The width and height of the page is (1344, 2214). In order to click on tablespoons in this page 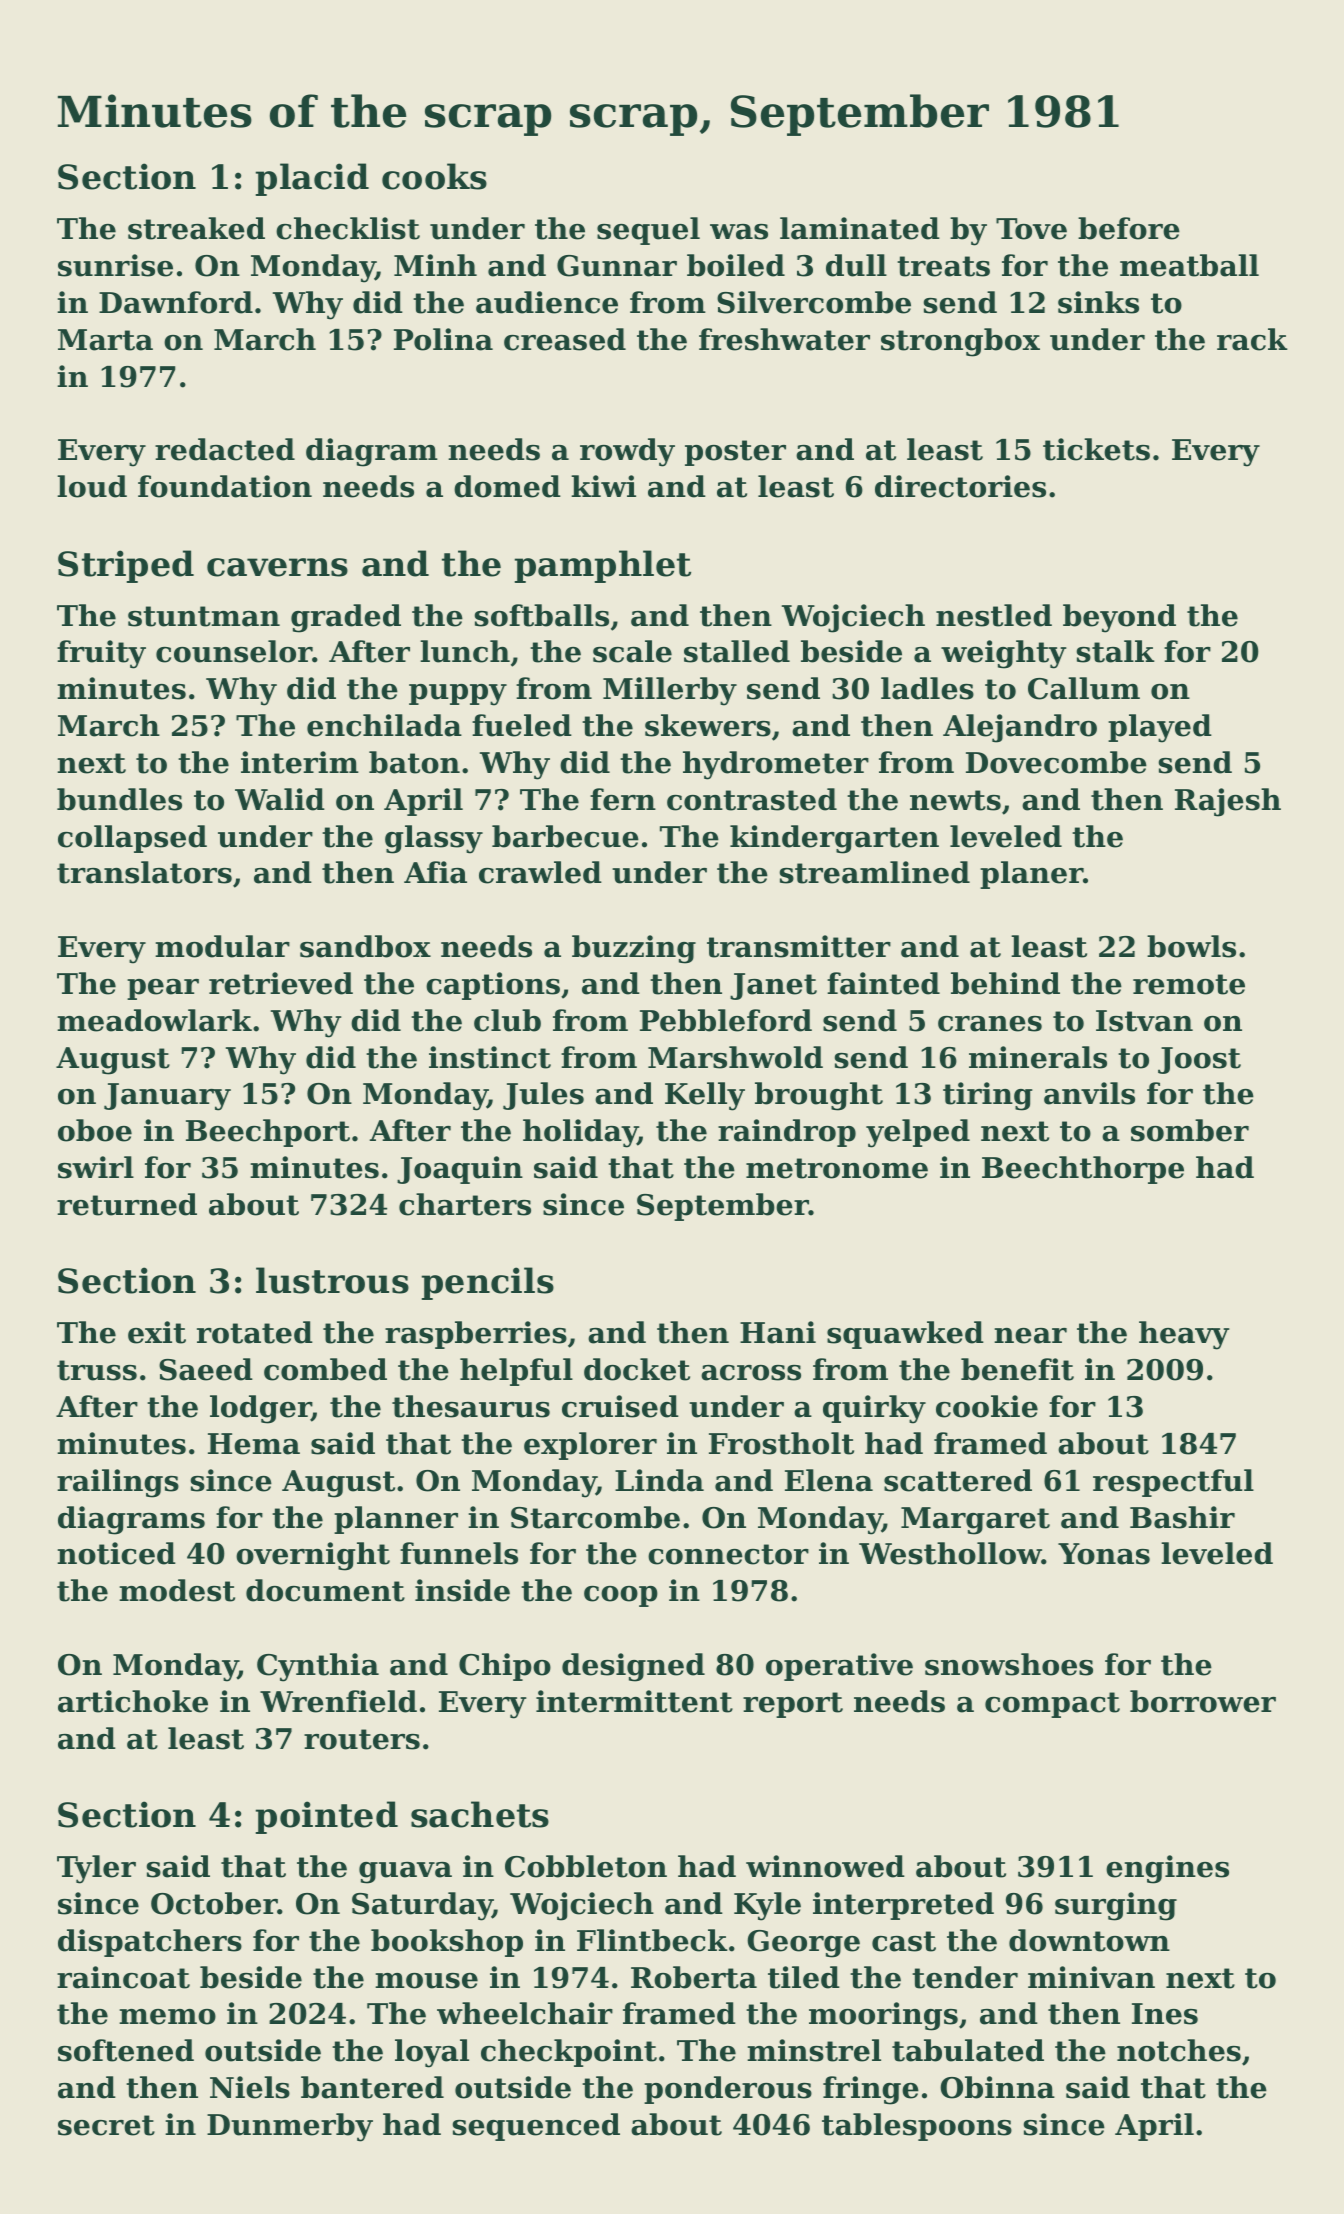, I will do `click(917, 2127)`.
